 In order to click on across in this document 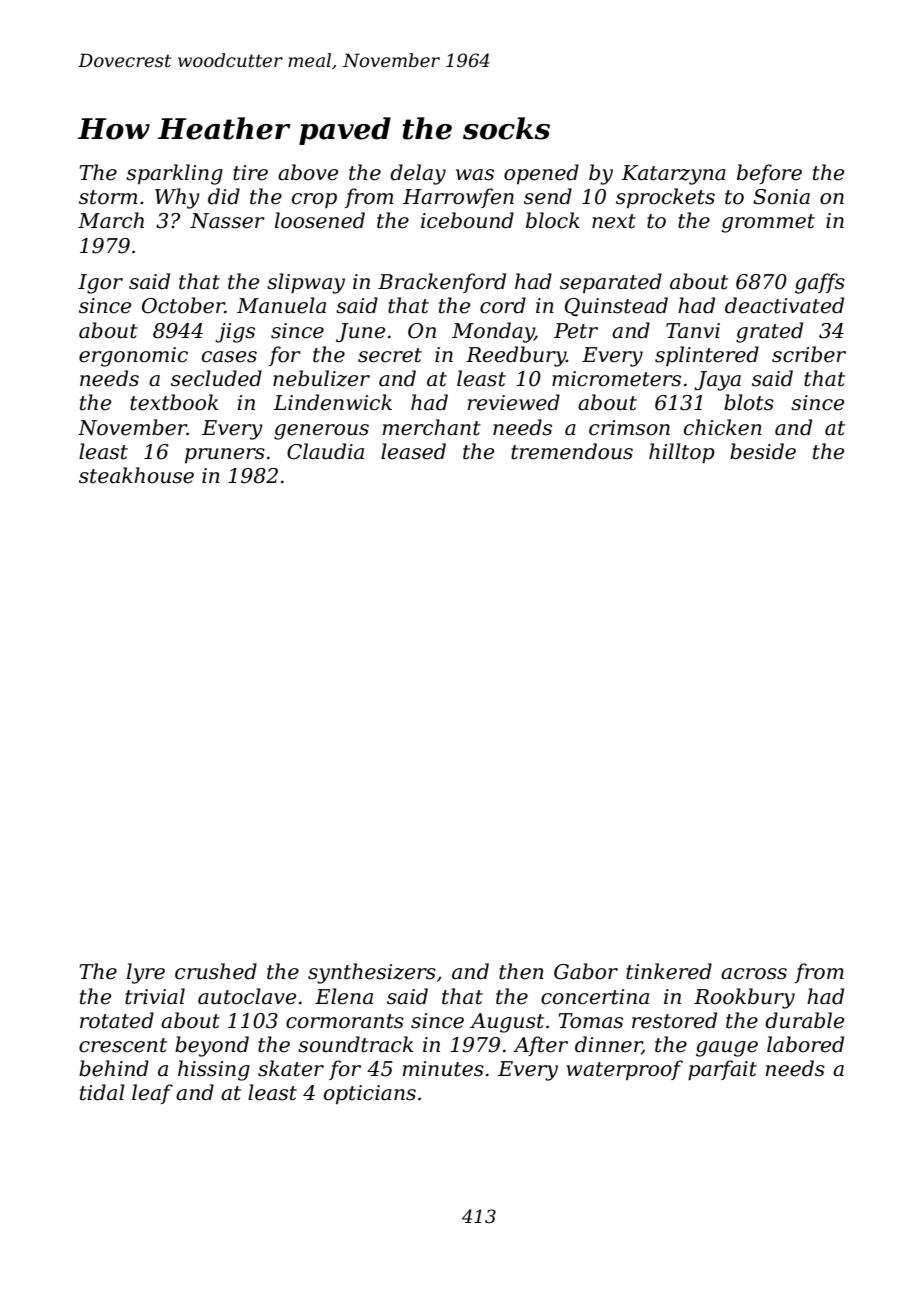, I will do `click(754, 974)`.
